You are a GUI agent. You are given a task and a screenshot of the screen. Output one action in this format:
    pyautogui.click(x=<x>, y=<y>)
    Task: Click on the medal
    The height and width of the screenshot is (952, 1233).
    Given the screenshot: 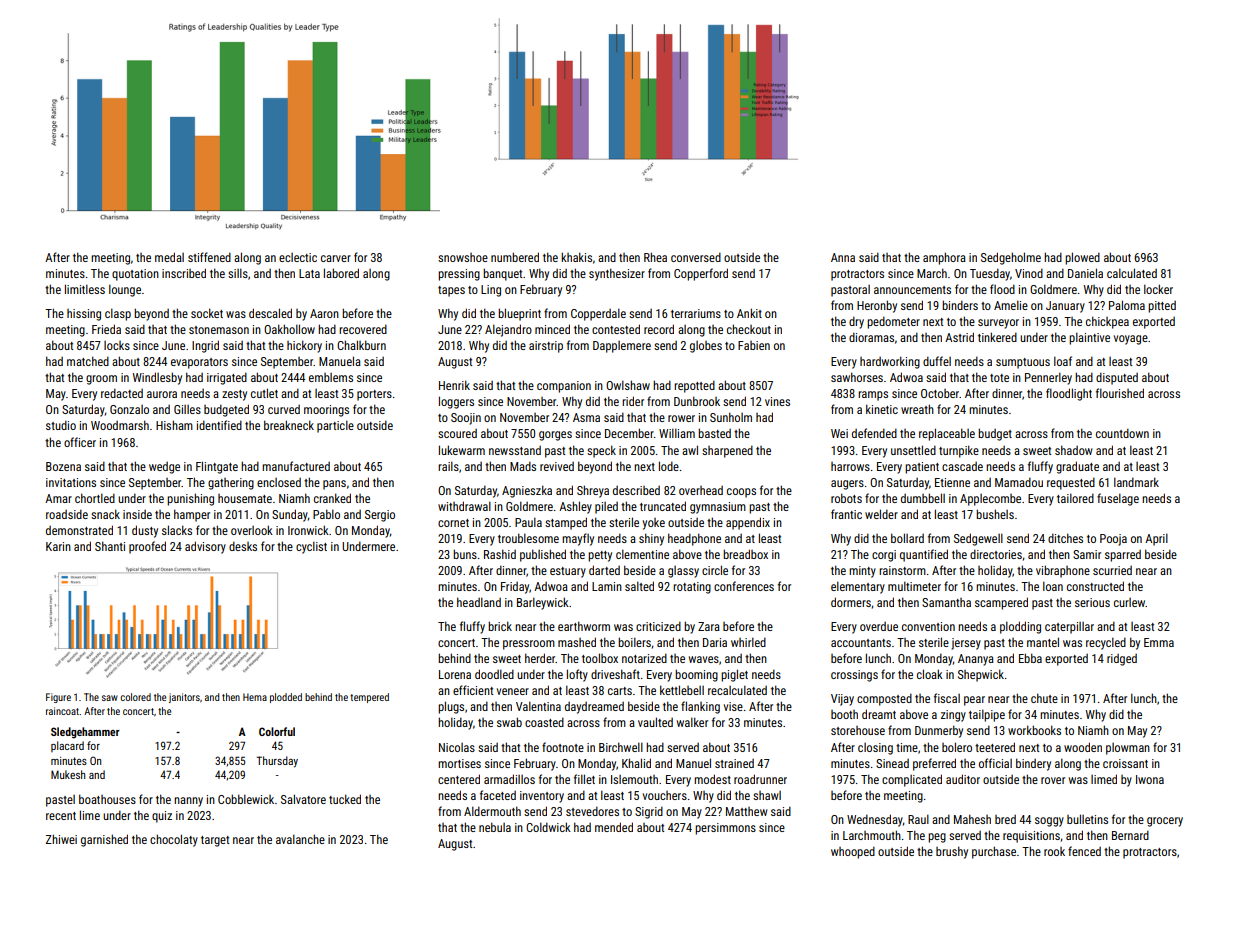 What is the action you would take?
    pyautogui.click(x=169, y=257)
